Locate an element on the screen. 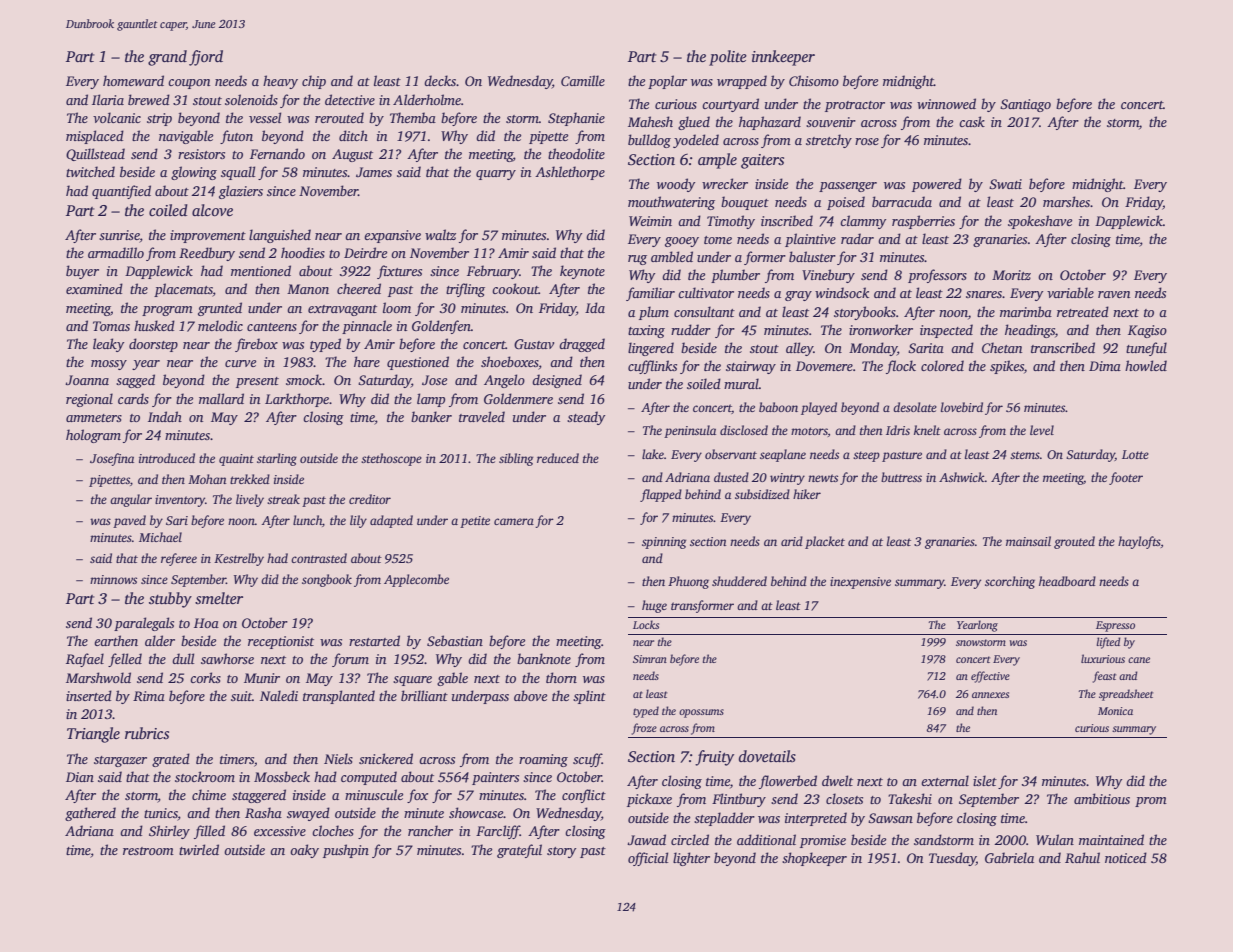  Dian is located at coordinates (80, 777).
